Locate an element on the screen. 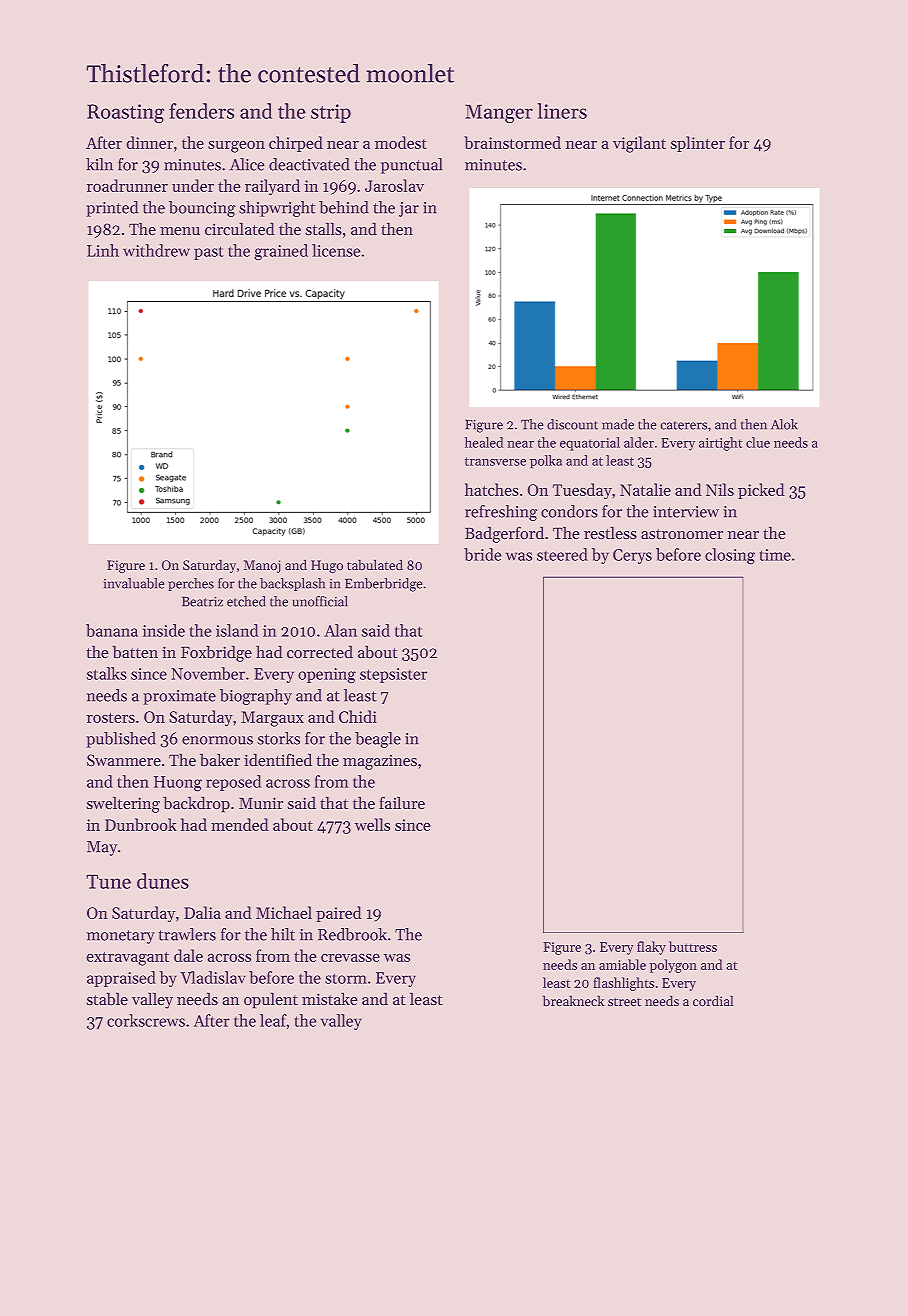 The image size is (908, 1316). Manoj is located at coordinates (262, 566).
